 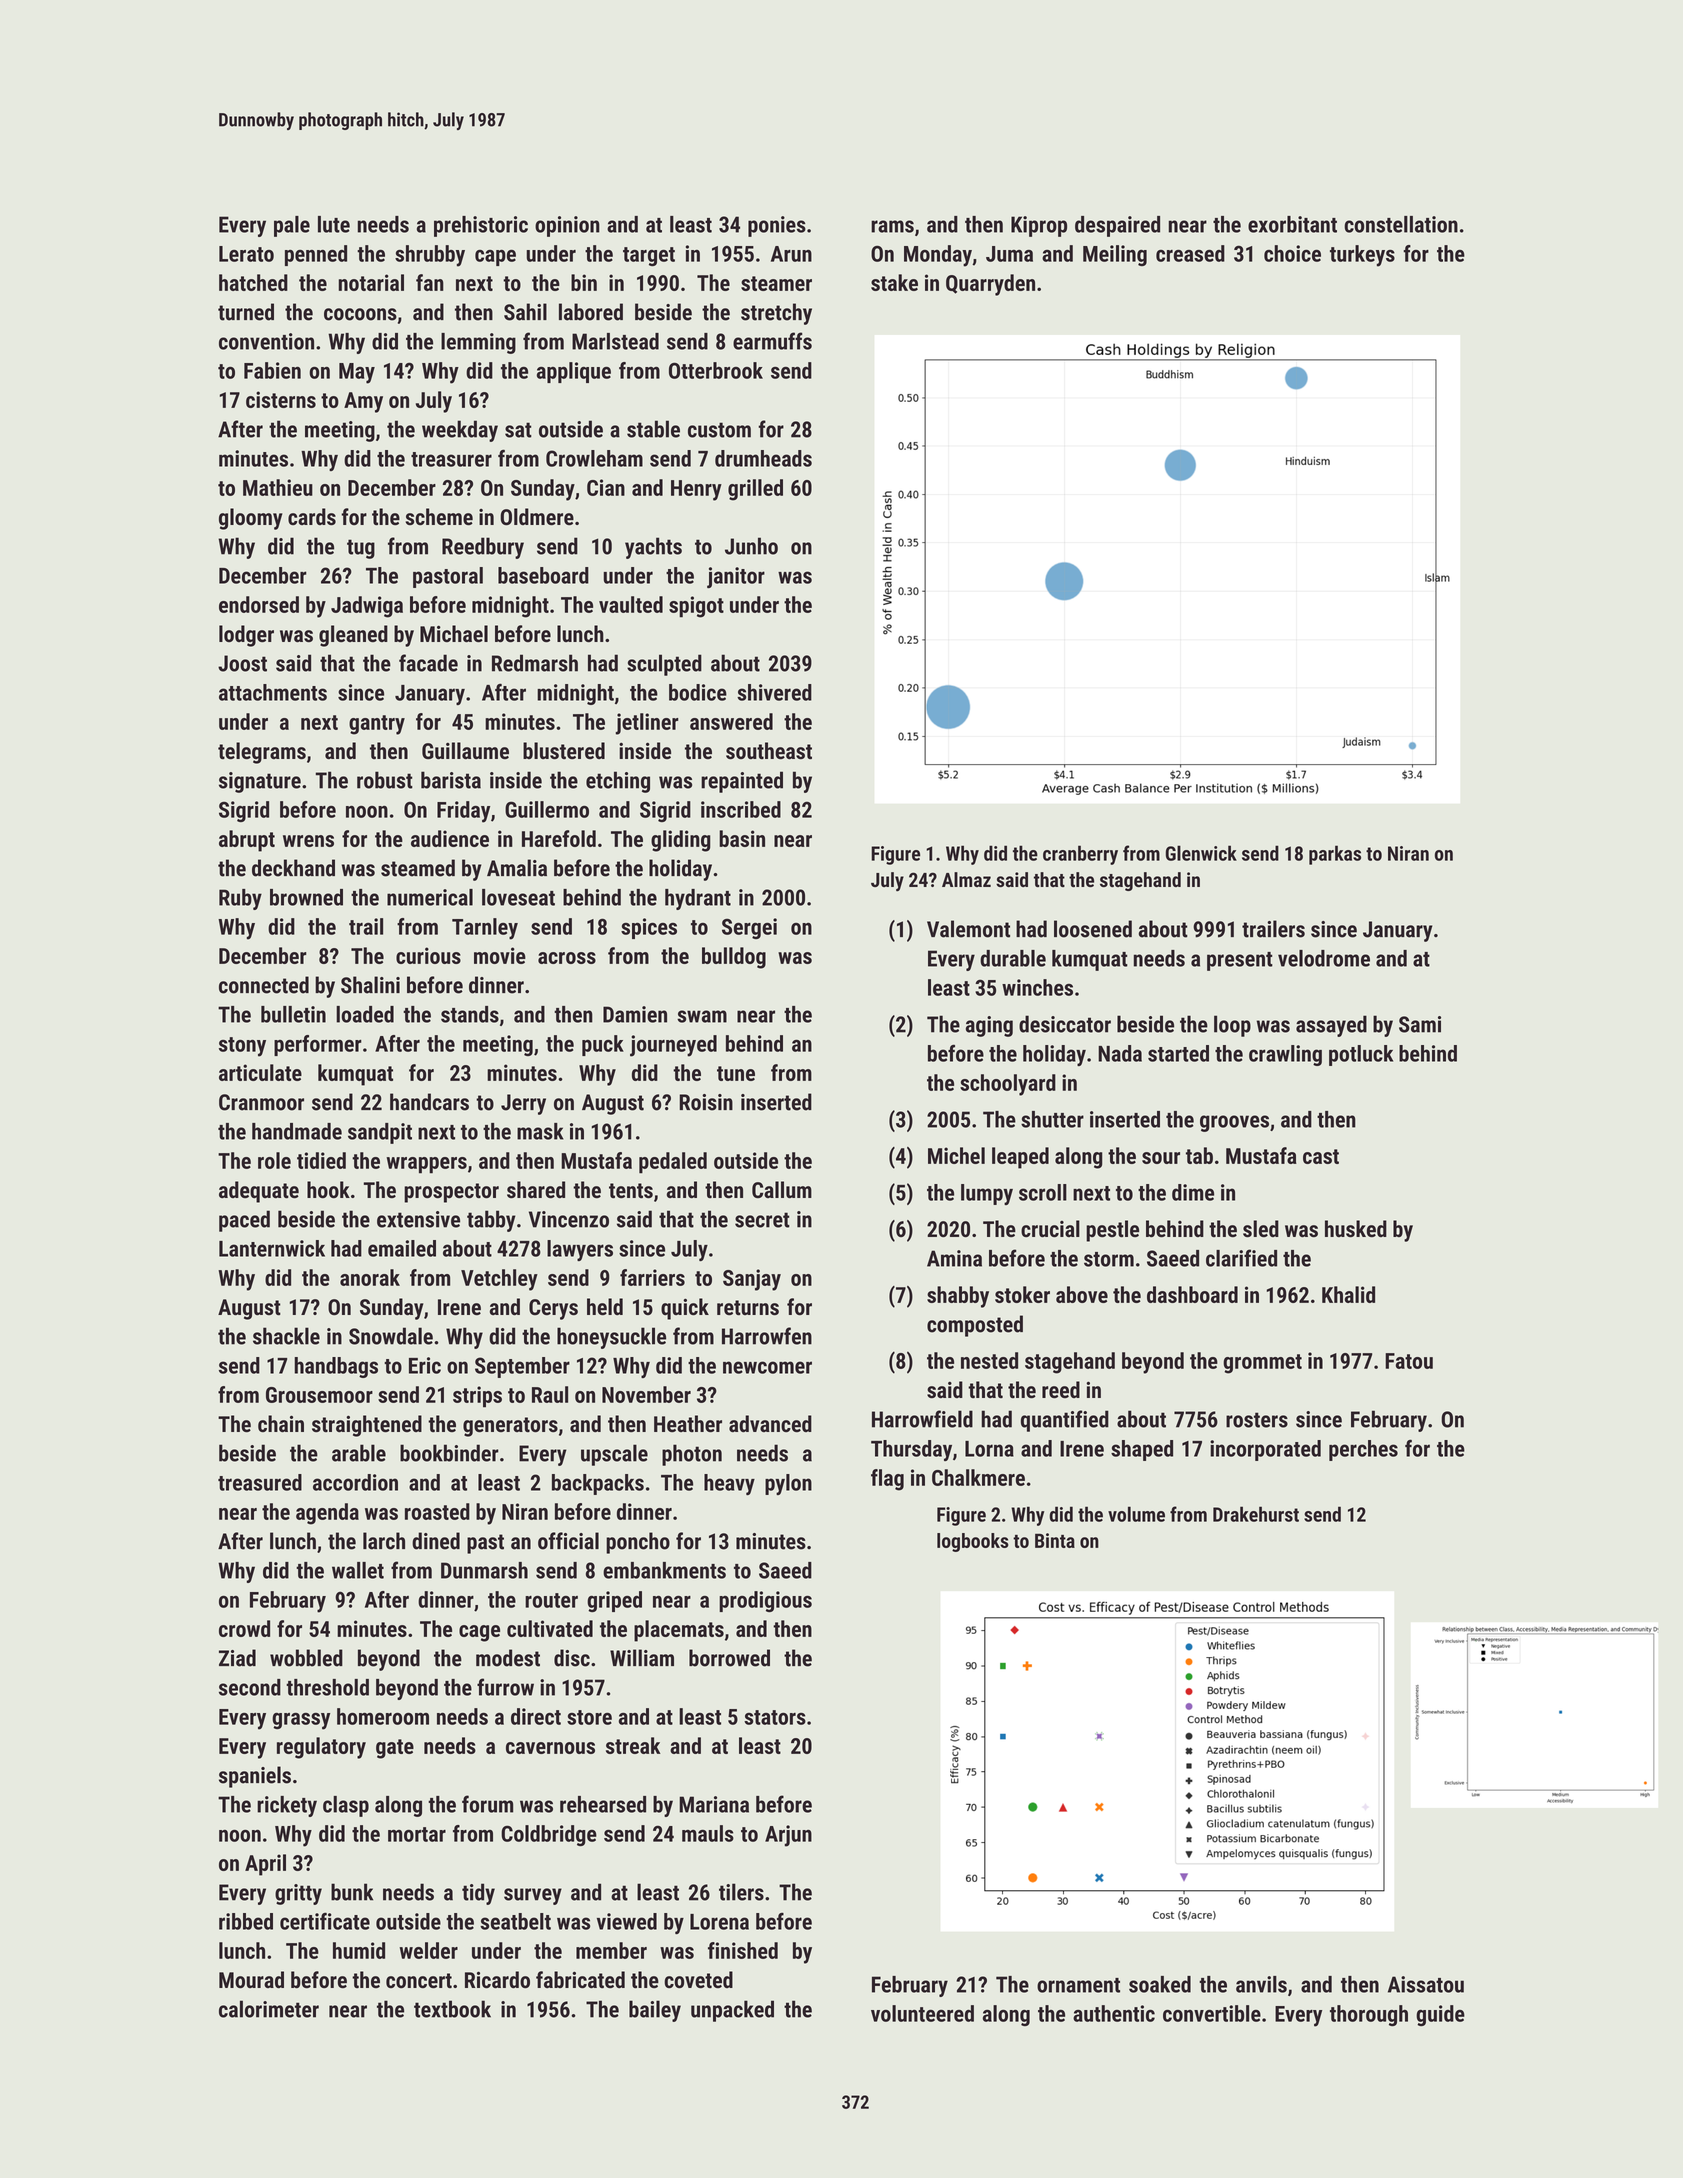 I want to click on stoker, so click(x=1022, y=1294).
